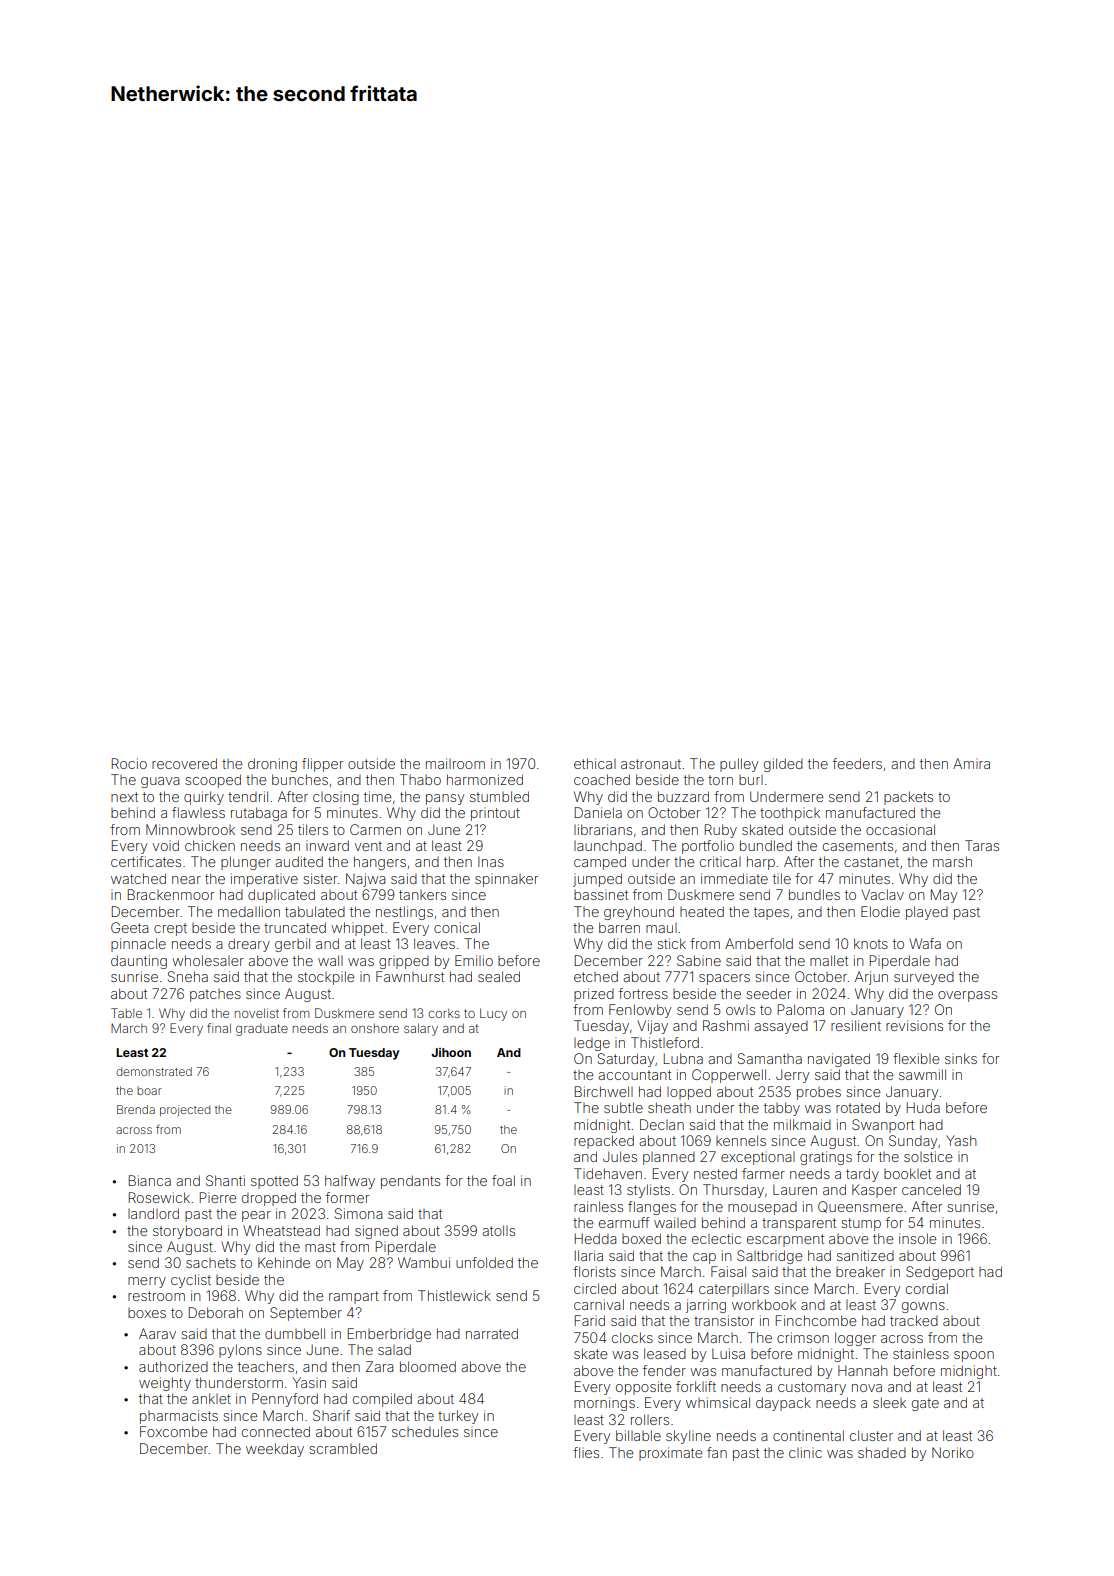  Describe the element at coordinates (146, 861) in the screenshot. I see `certificates` at that location.
